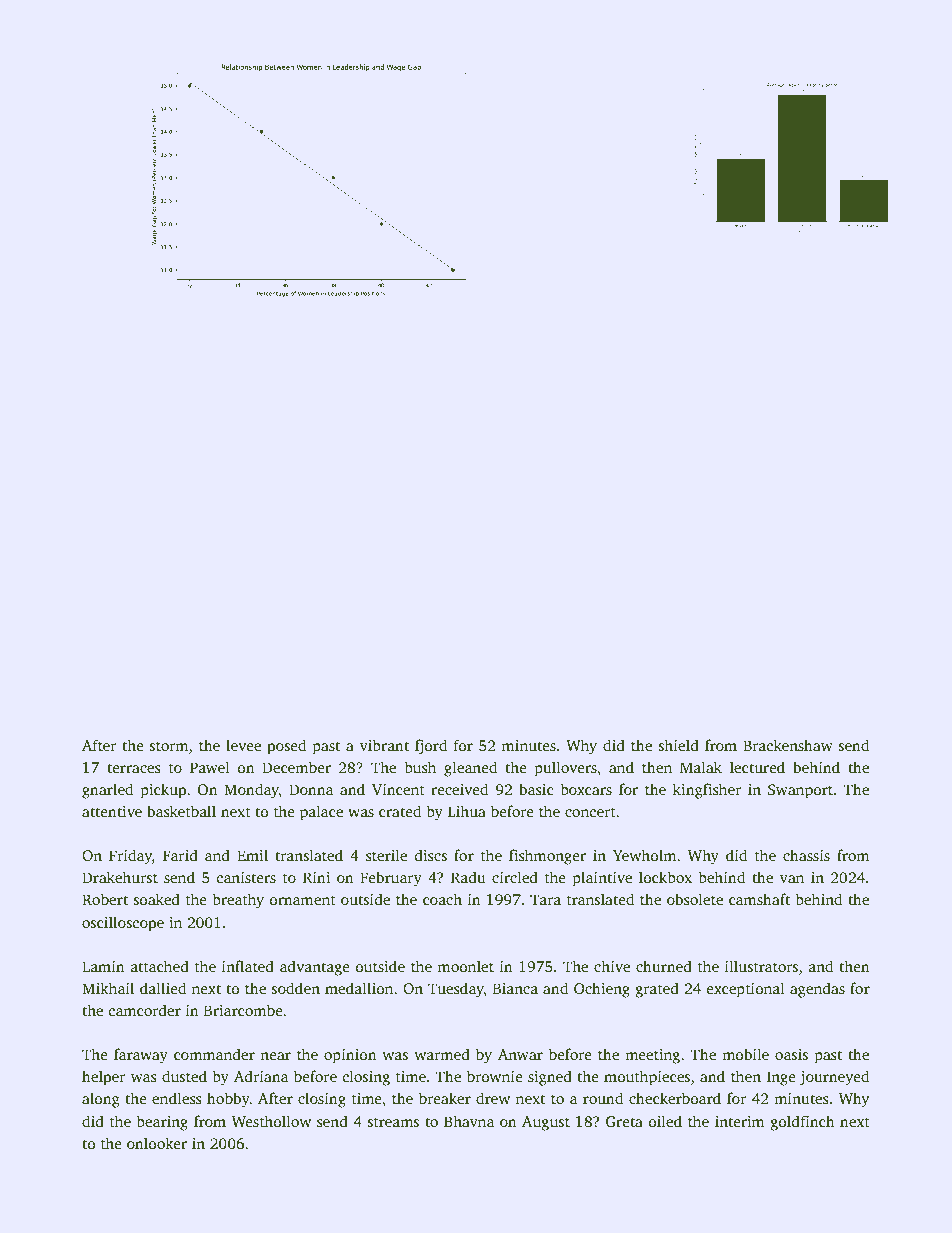  Describe the element at coordinates (466, 966) in the image. I see `moonlet` at that location.
